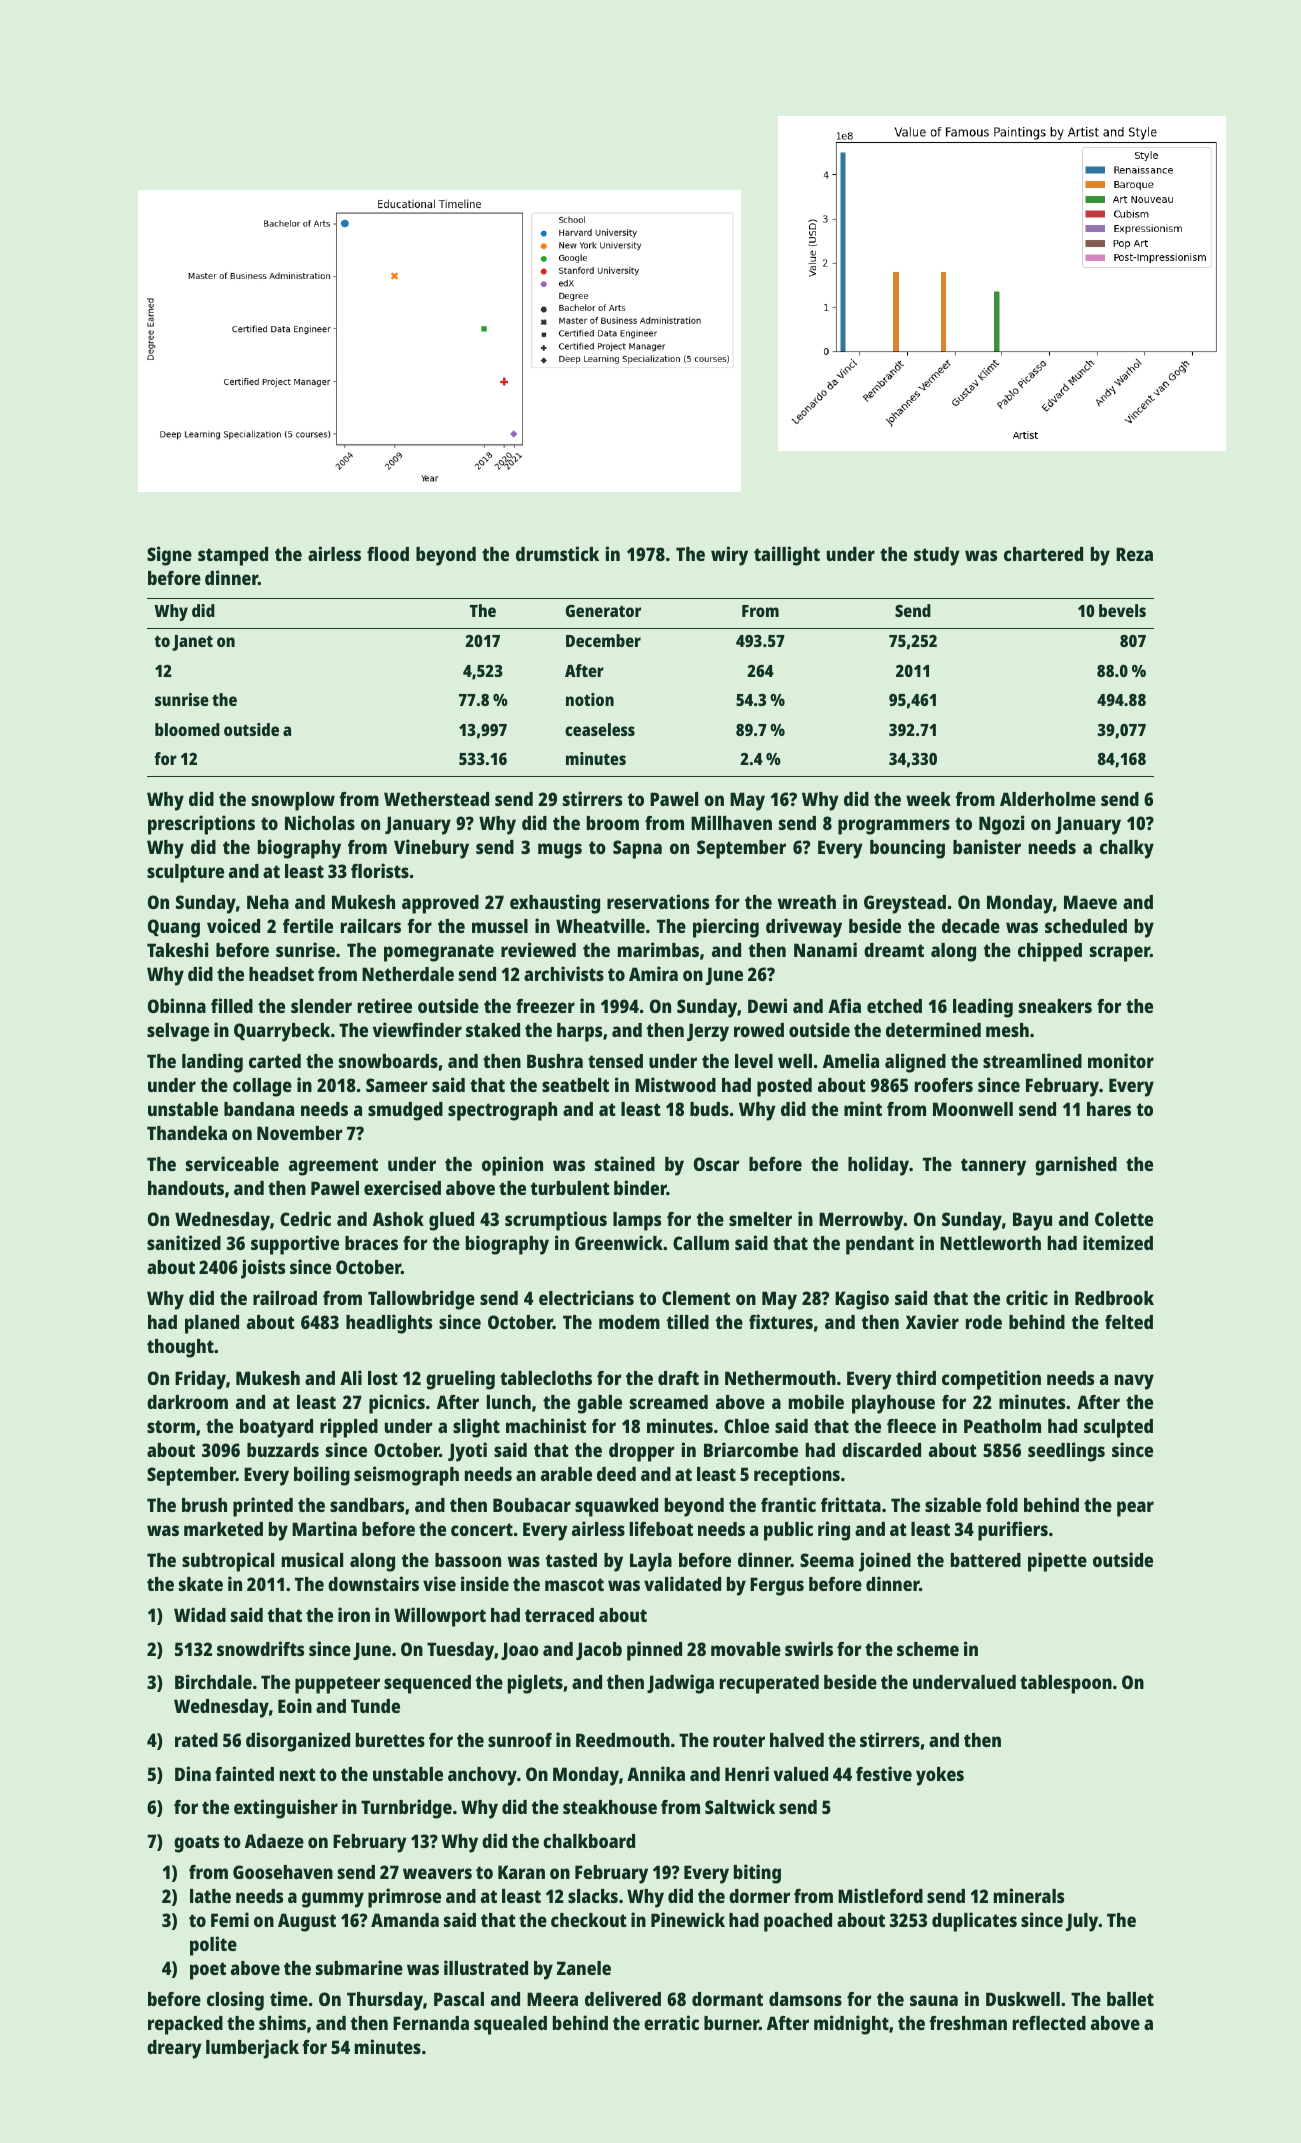 The height and width of the screenshot is (2143, 1301). What do you see at coordinates (760, 1219) in the screenshot?
I see `smelter` at bounding box center [760, 1219].
